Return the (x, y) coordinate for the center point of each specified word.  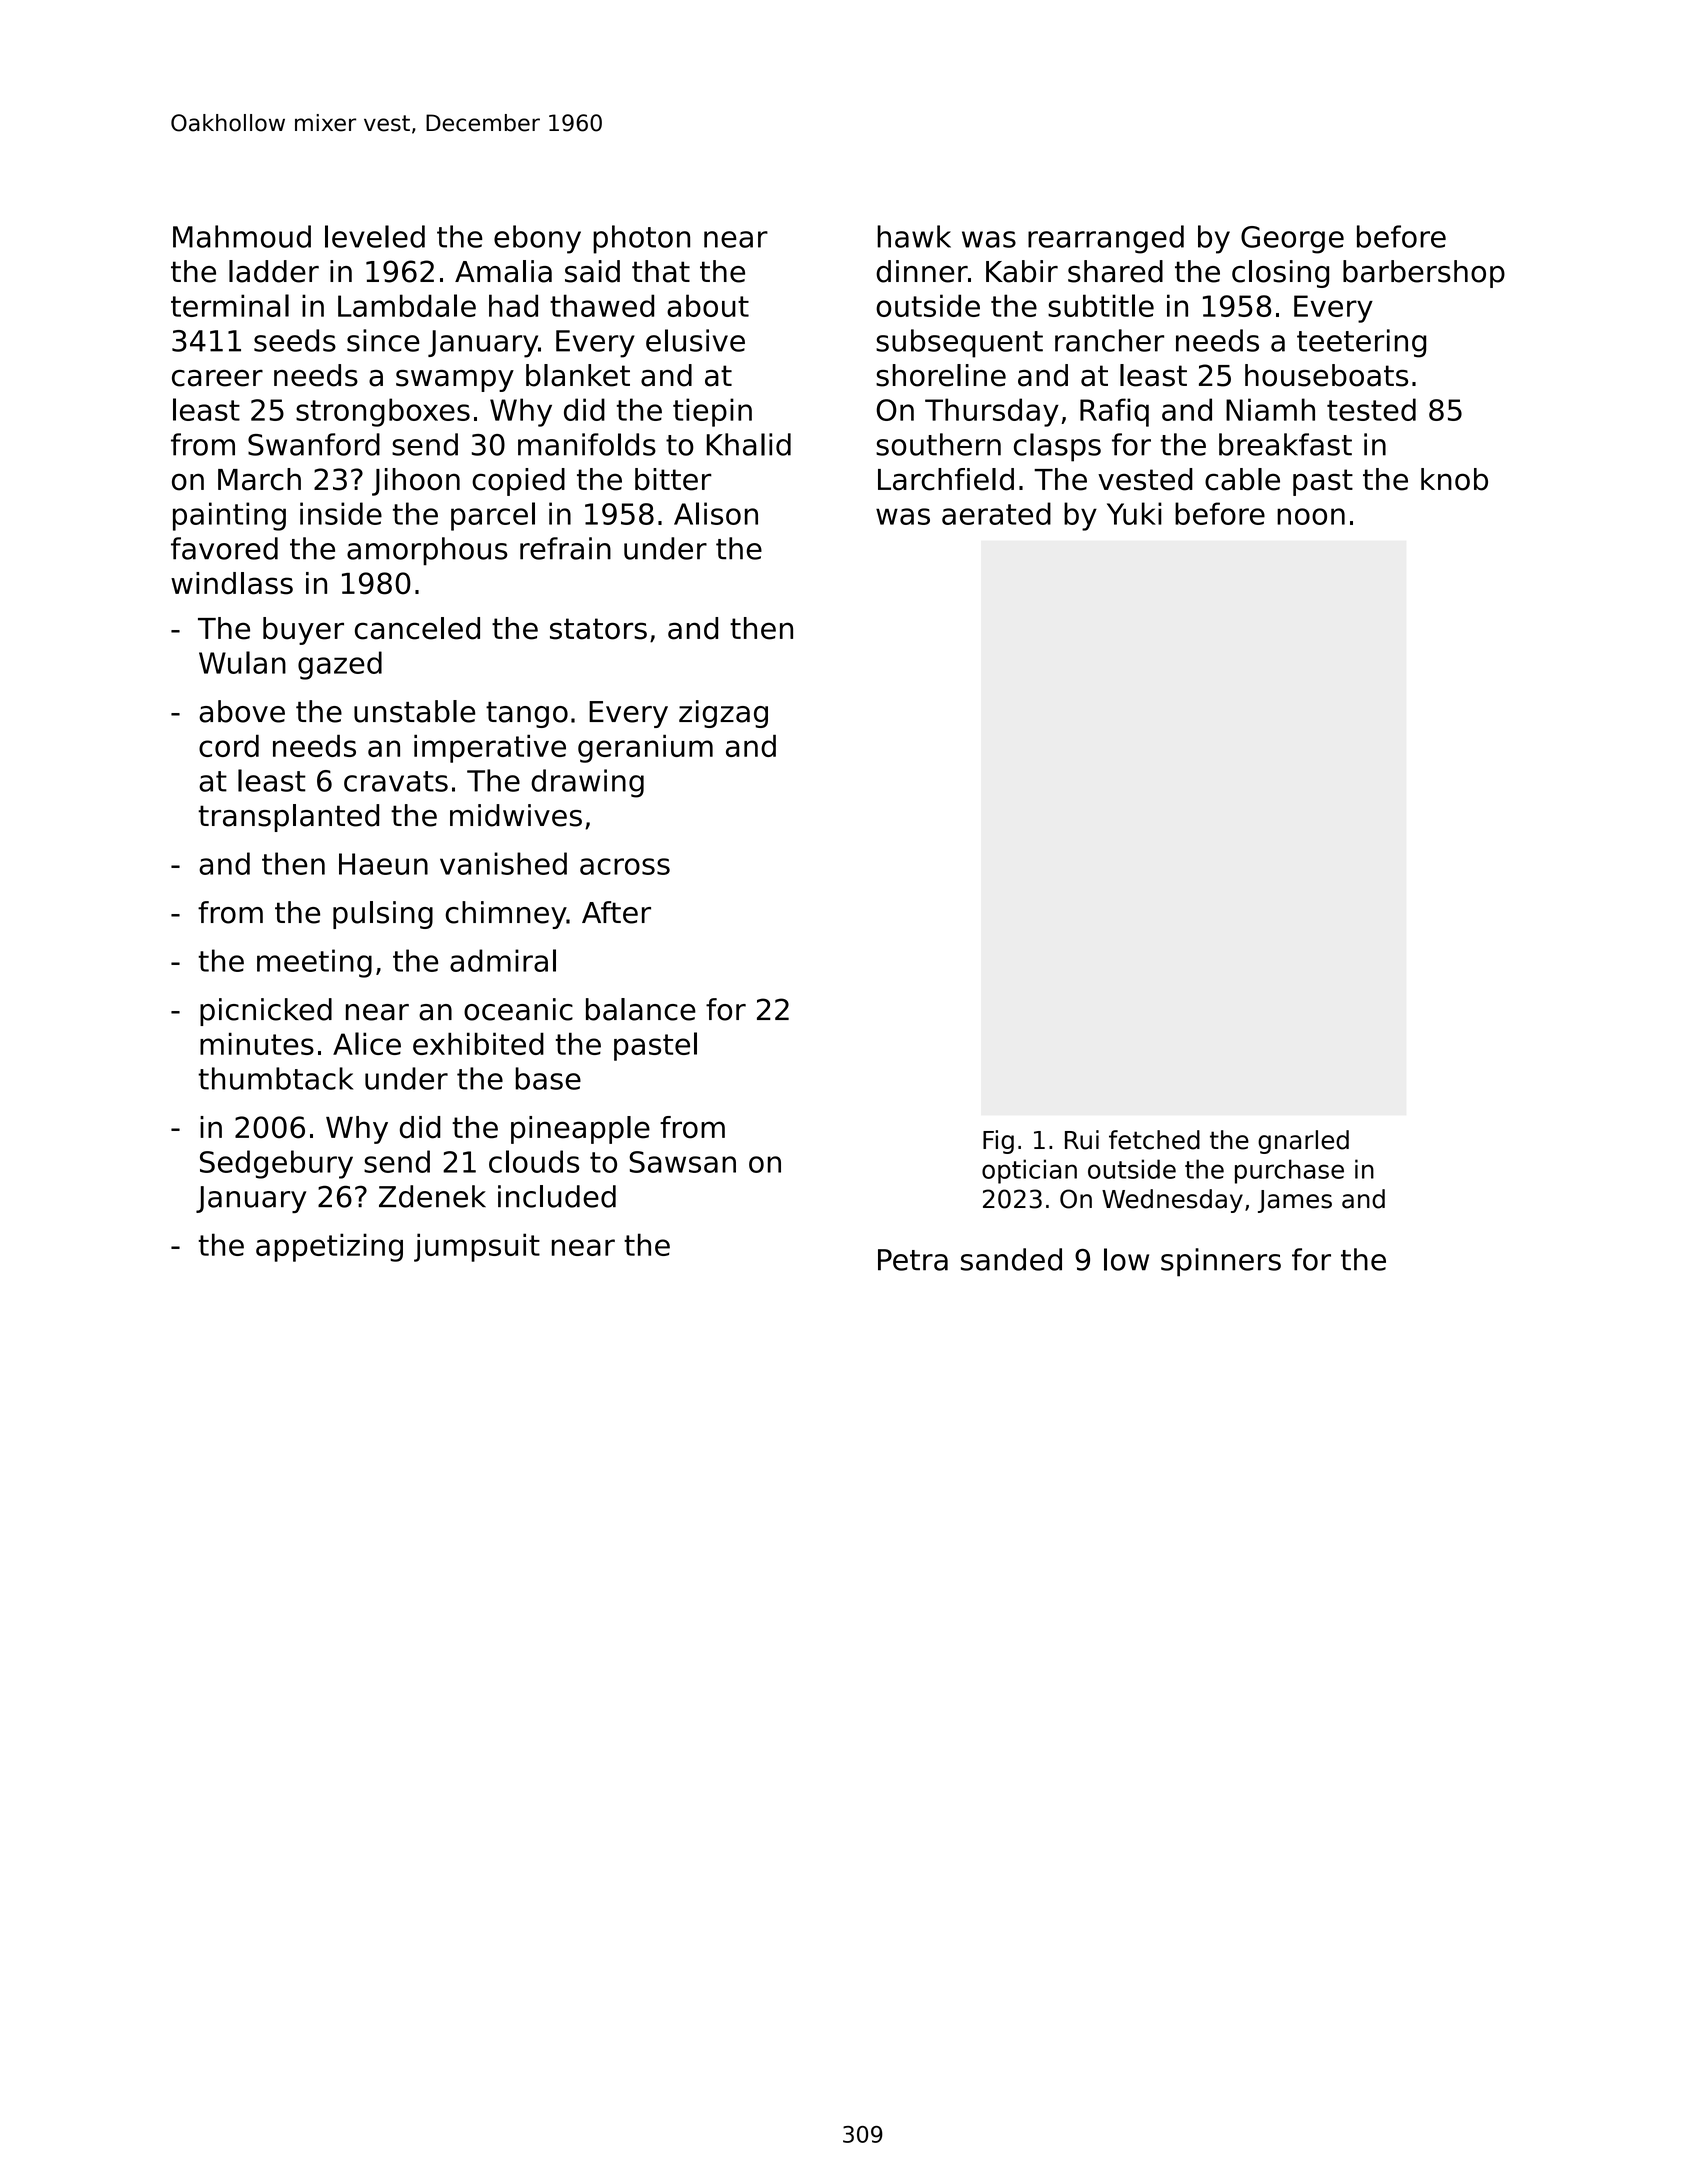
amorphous (427, 551)
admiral (503, 960)
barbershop (1424, 274)
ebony (537, 239)
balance (641, 1009)
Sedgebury (276, 1164)
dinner (922, 271)
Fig (998, 1142)
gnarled (1303, 1142)
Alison (716, 513)
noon (1311, 516)
